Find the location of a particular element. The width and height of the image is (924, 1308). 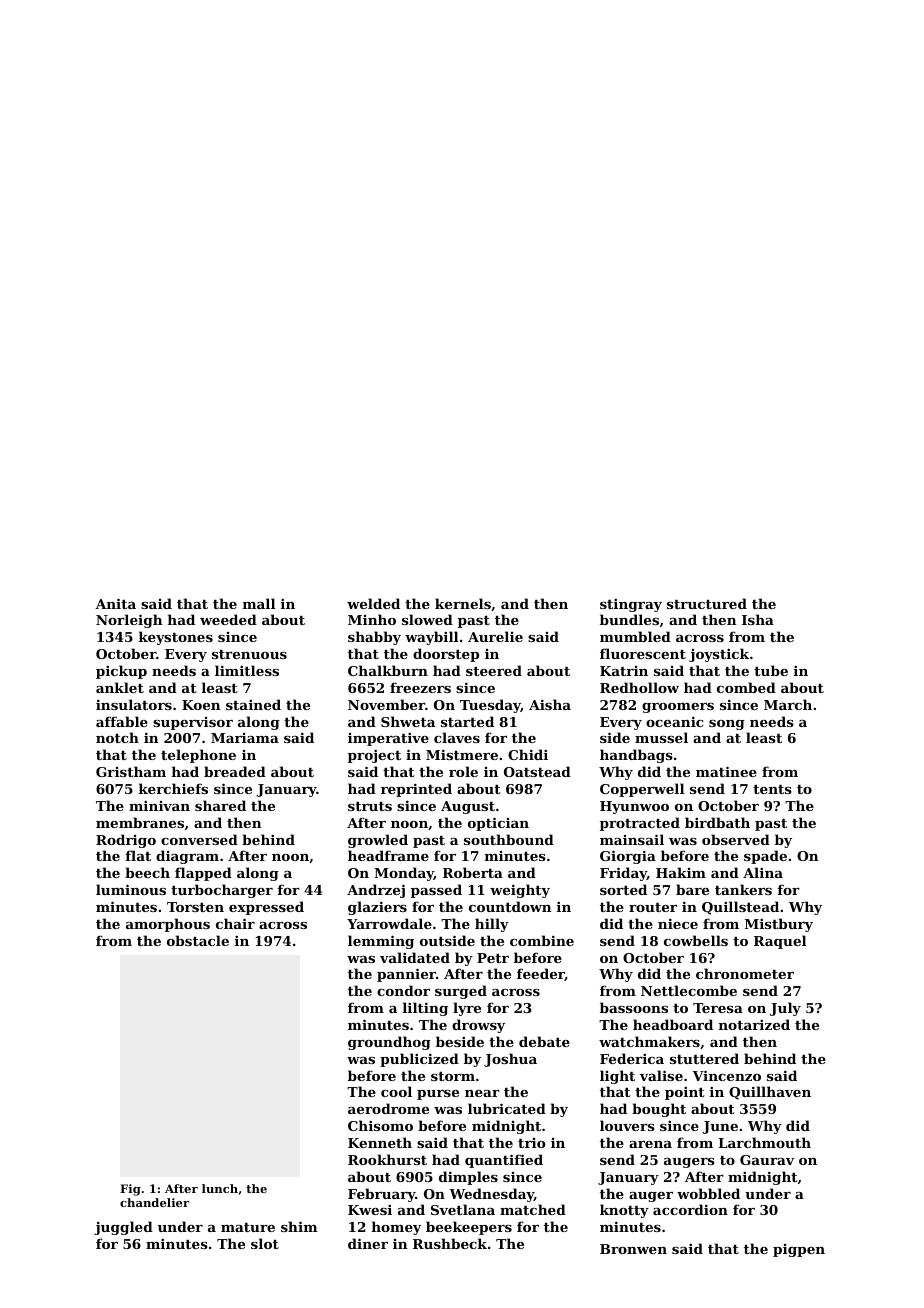

November is located at coordinates (386, 704).
